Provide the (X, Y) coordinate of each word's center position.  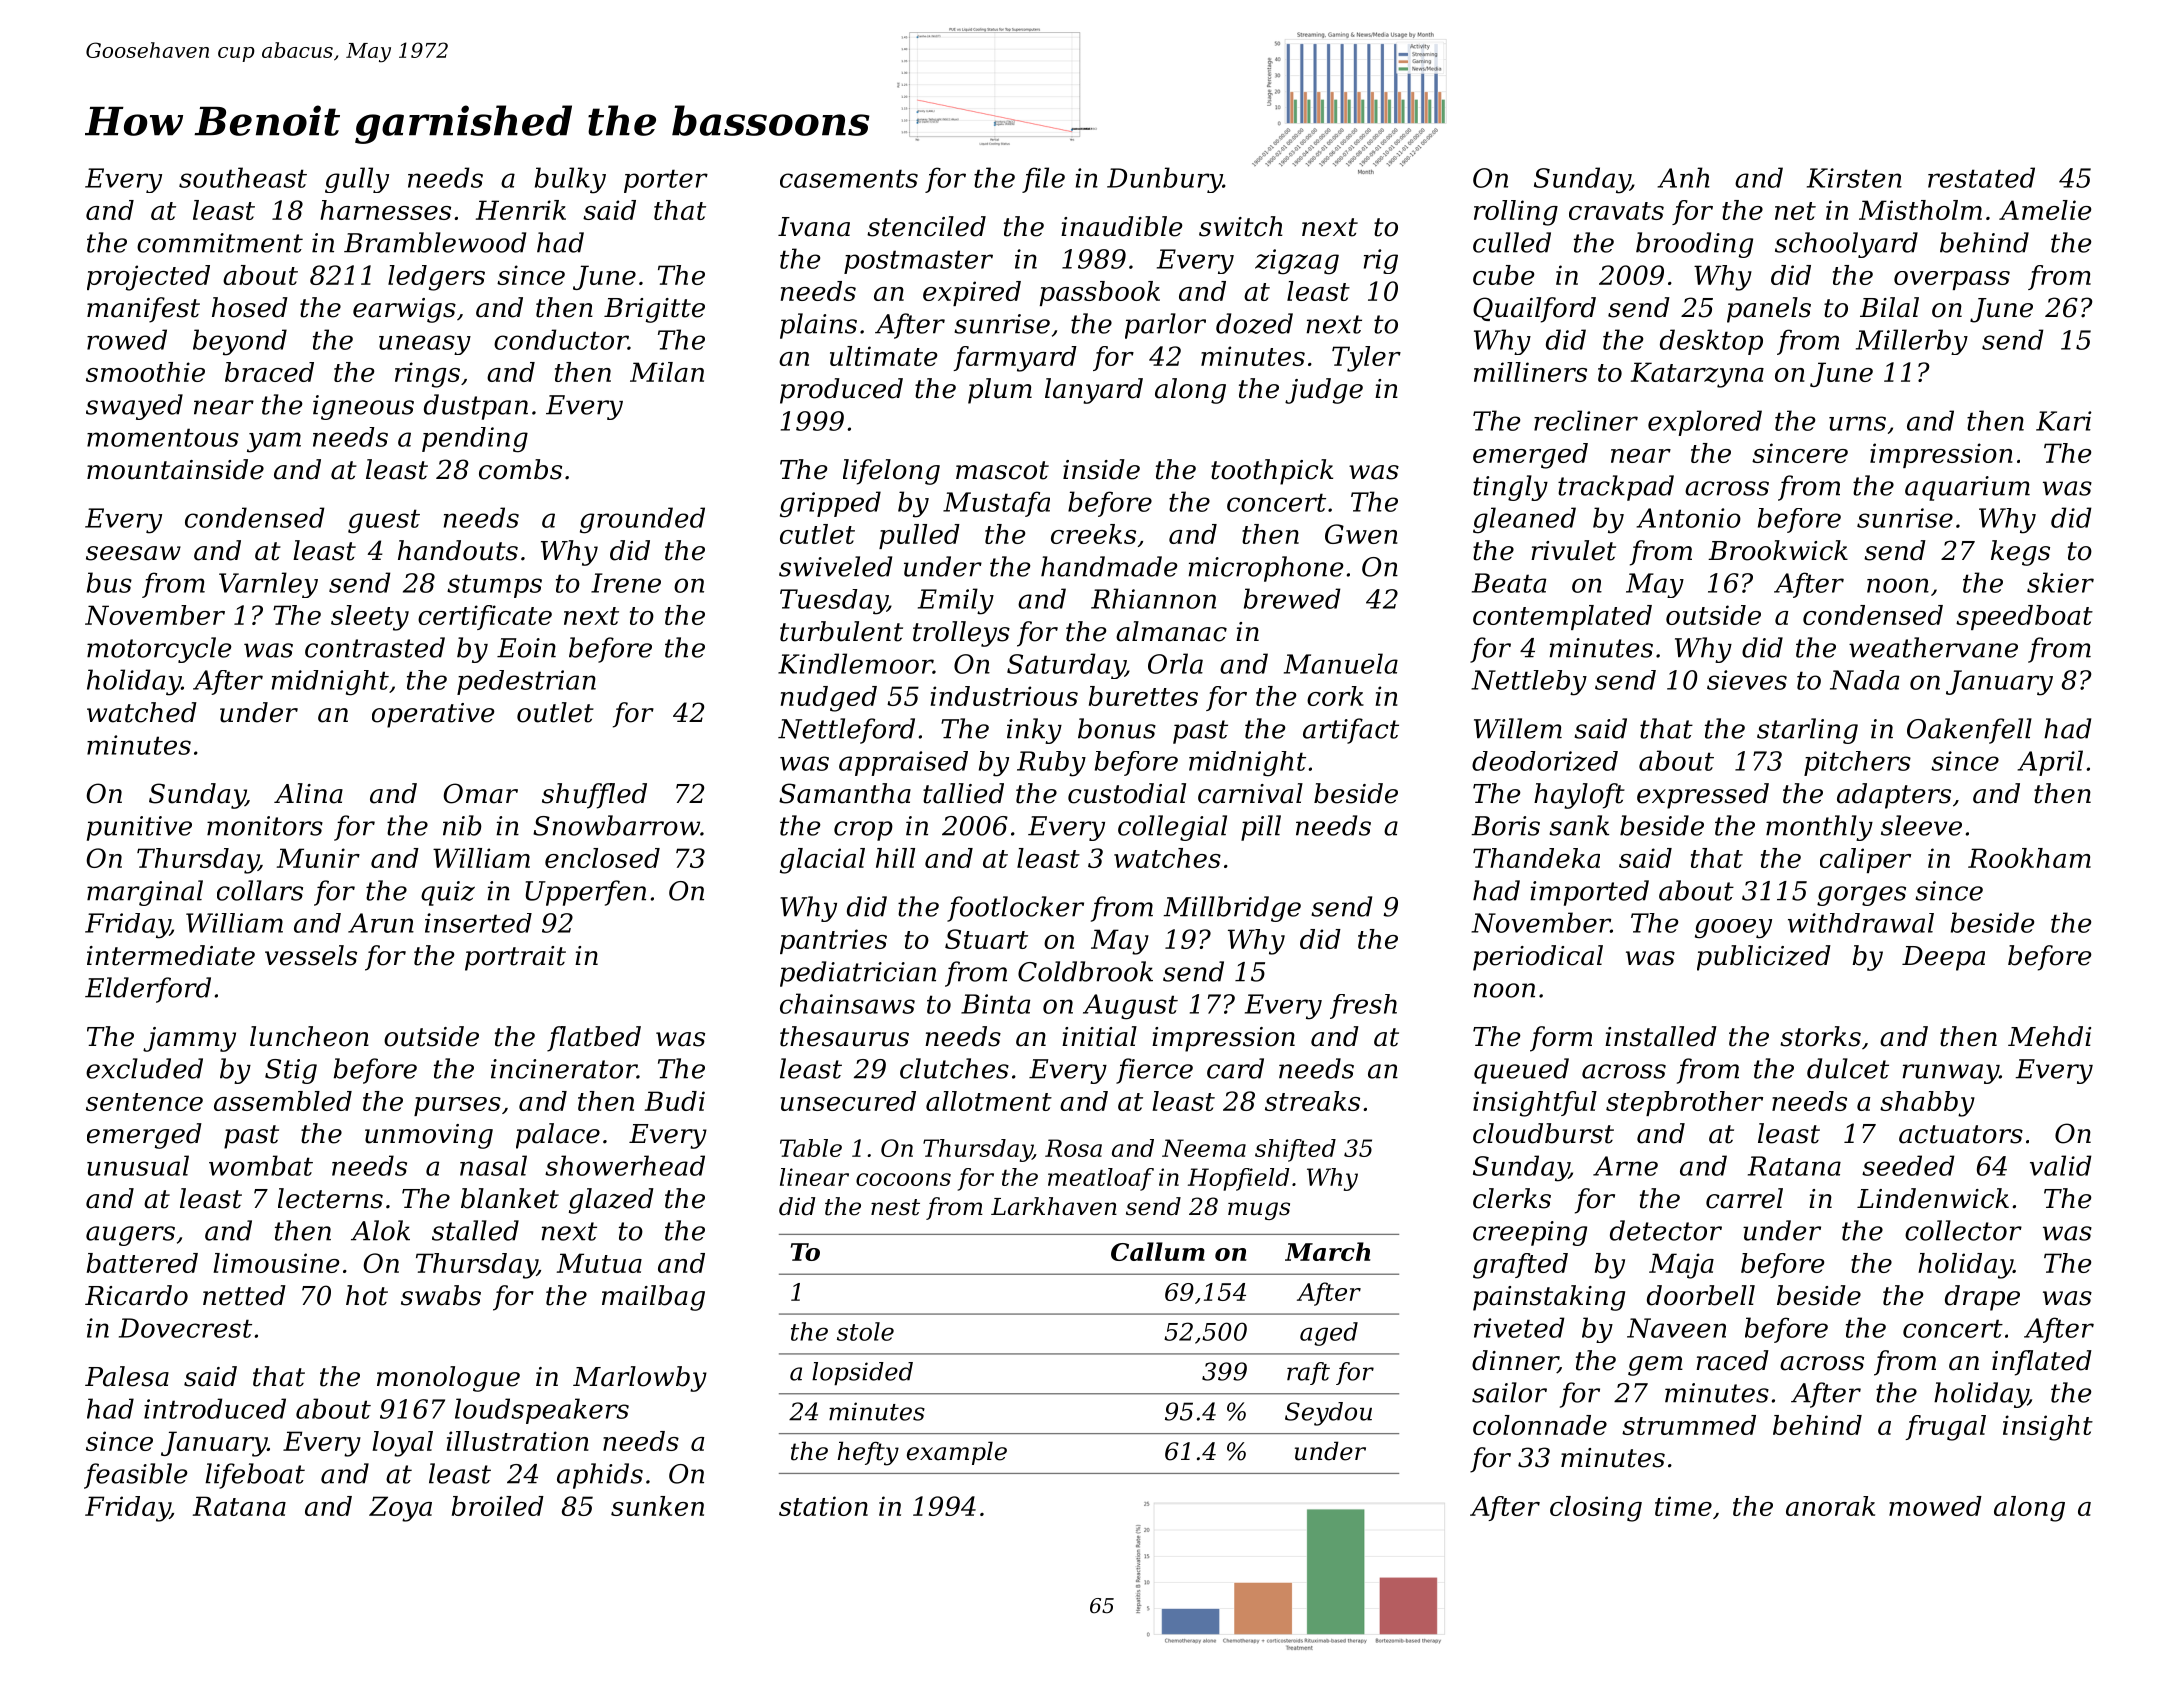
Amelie (2045, 210)
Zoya (400, 1509)
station (823, 1506)
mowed (1935, 1506)
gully (357, 180)
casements (849, 178)
